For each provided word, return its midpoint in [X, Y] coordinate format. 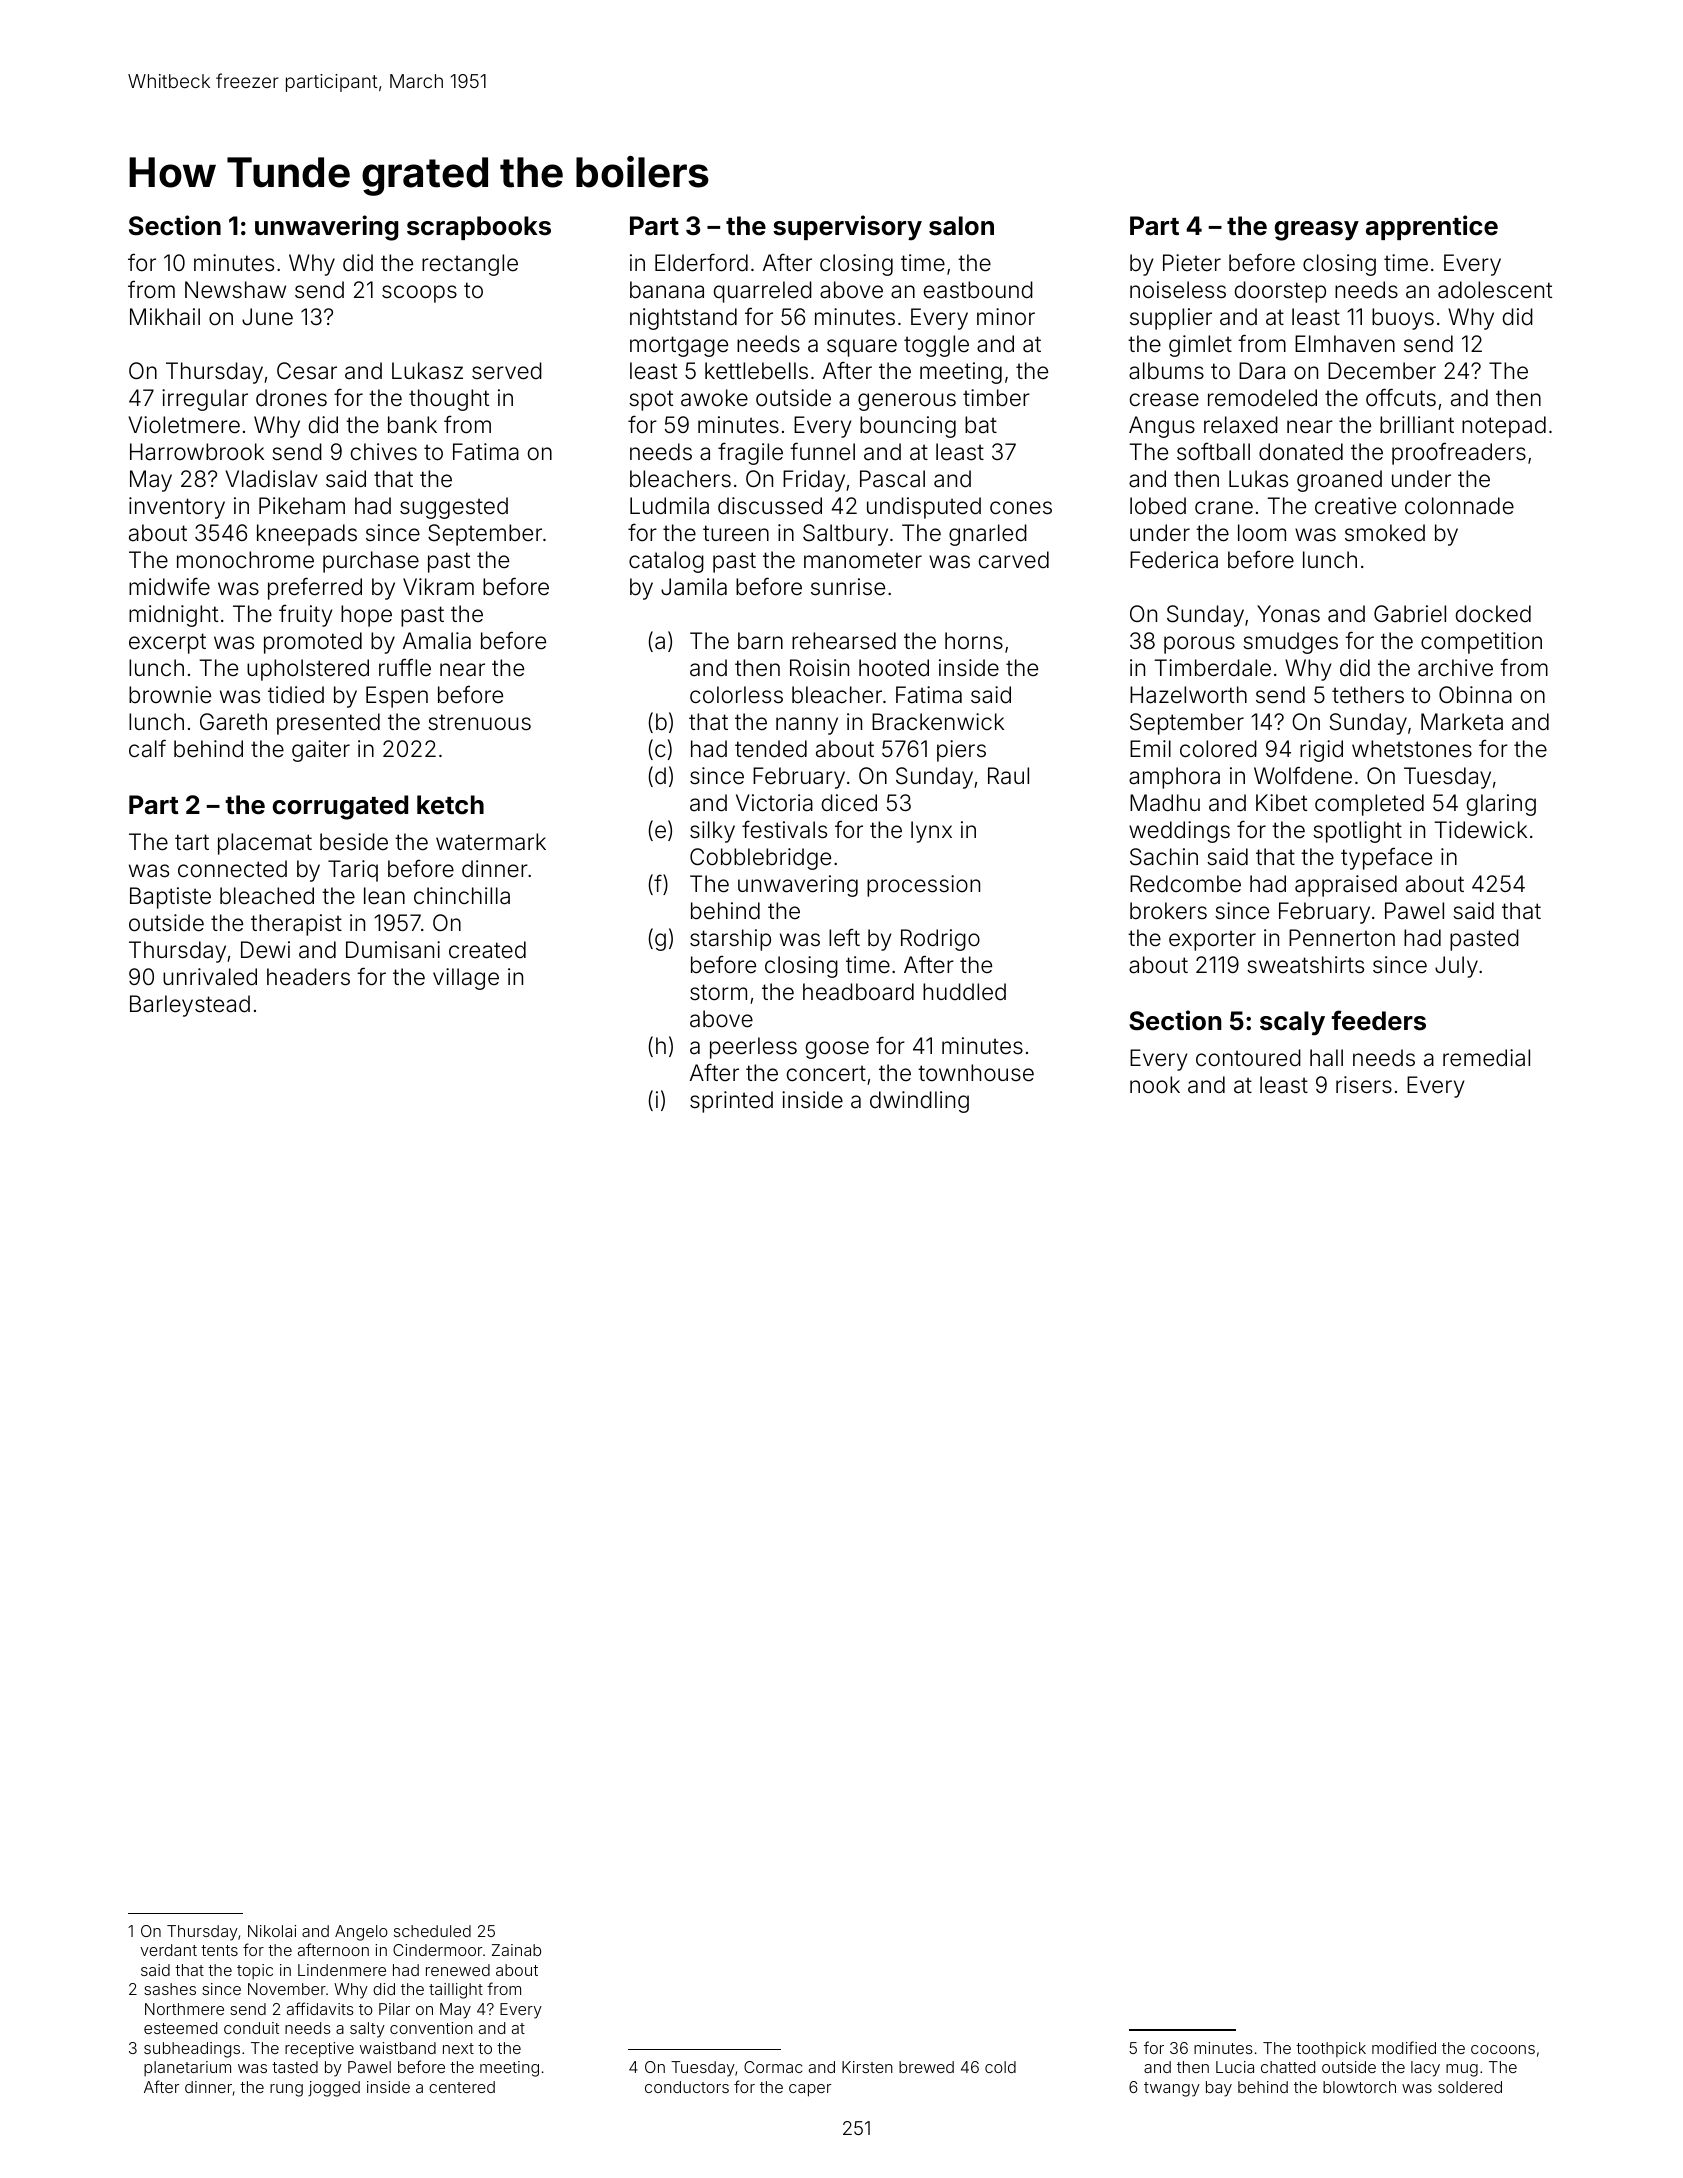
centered [462, 2087]
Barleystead [190, 1006]
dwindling [919, 1102]
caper [810, 2090]
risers [1364, 1085]
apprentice [1432, 227]
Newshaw [235, 290]
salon [961, 226]
